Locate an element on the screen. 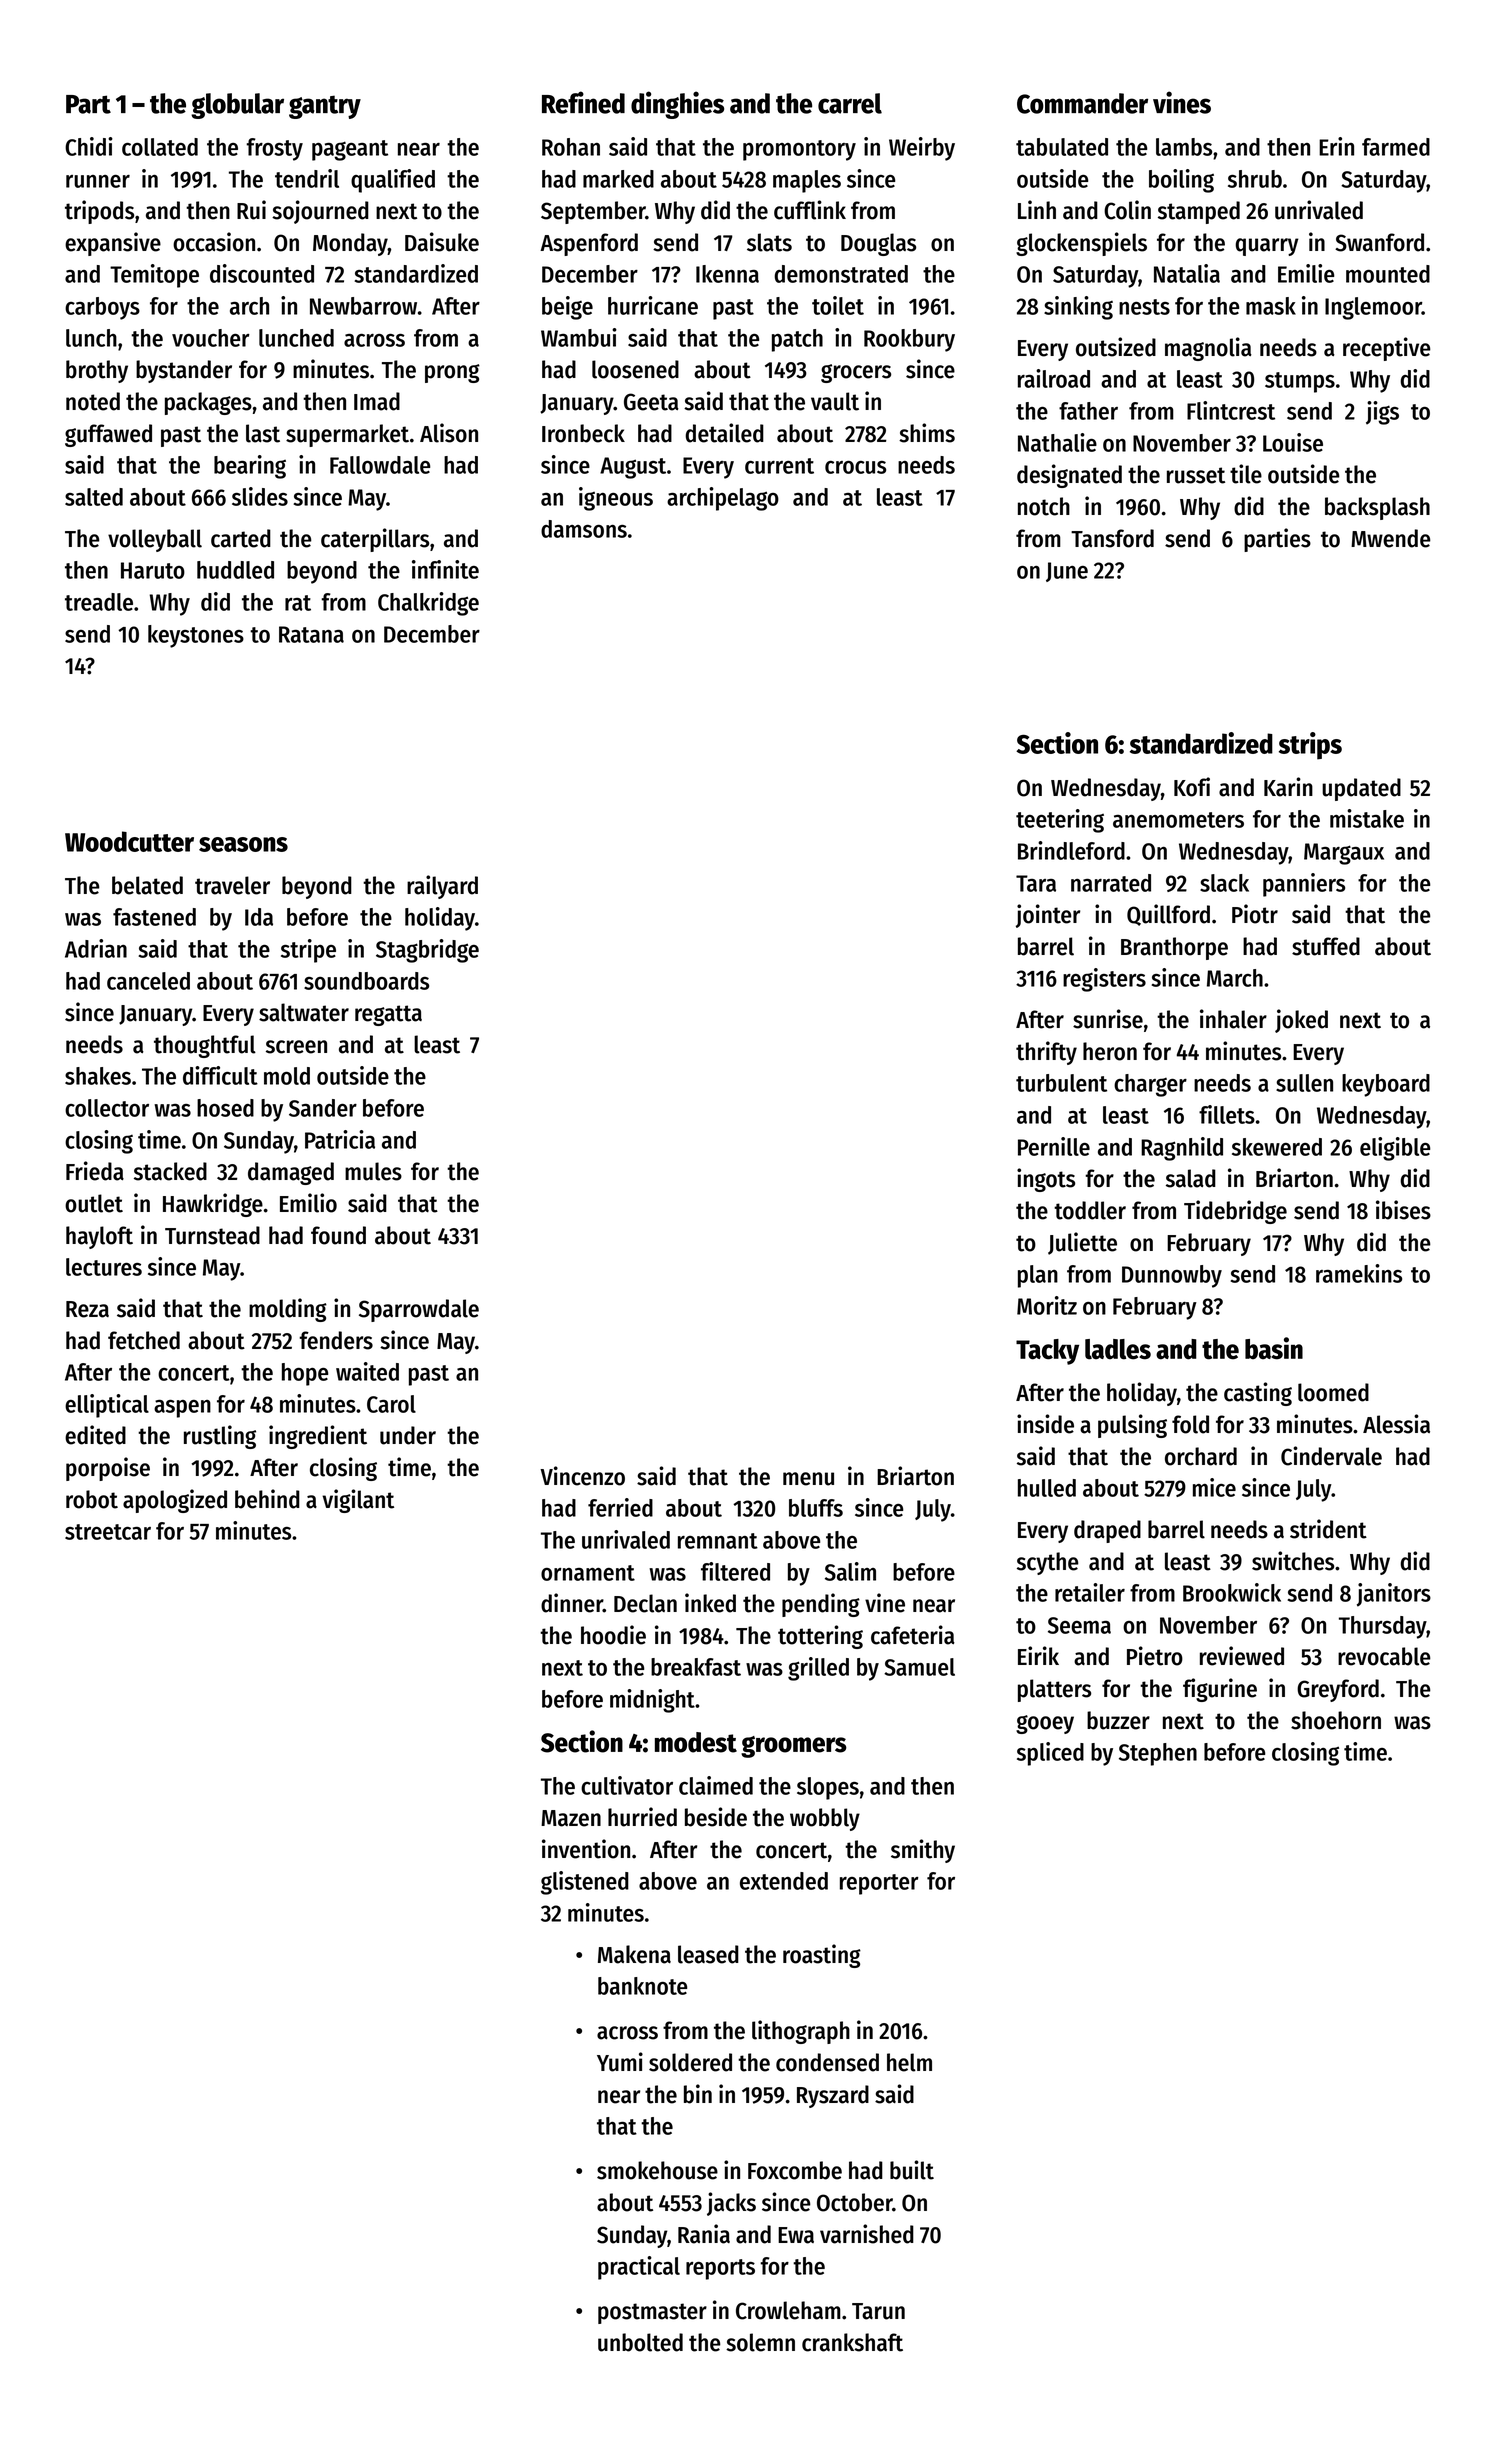 The image size is (1496, 2464). unbolted is located at coordinates (640, 2342).
